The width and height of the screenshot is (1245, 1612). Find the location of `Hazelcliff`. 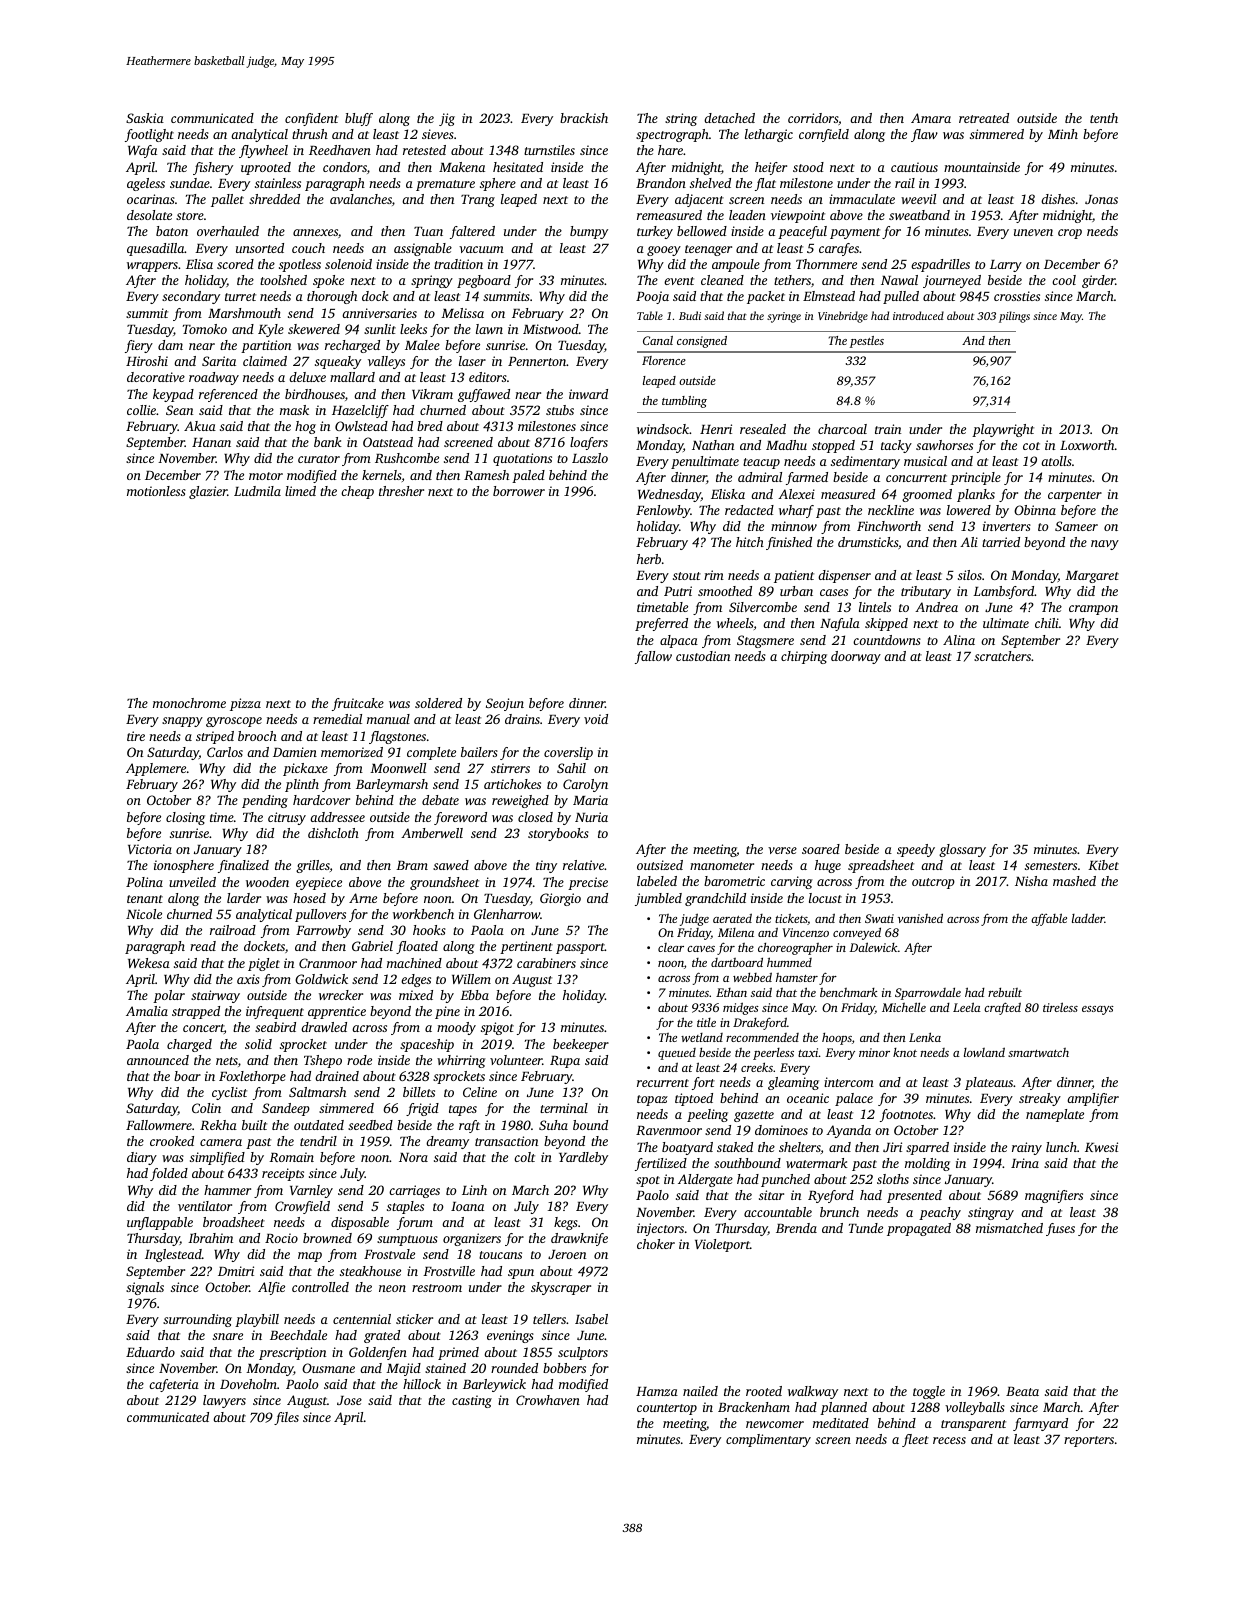

Hazelcliff is located at coordinates (360, 411).
